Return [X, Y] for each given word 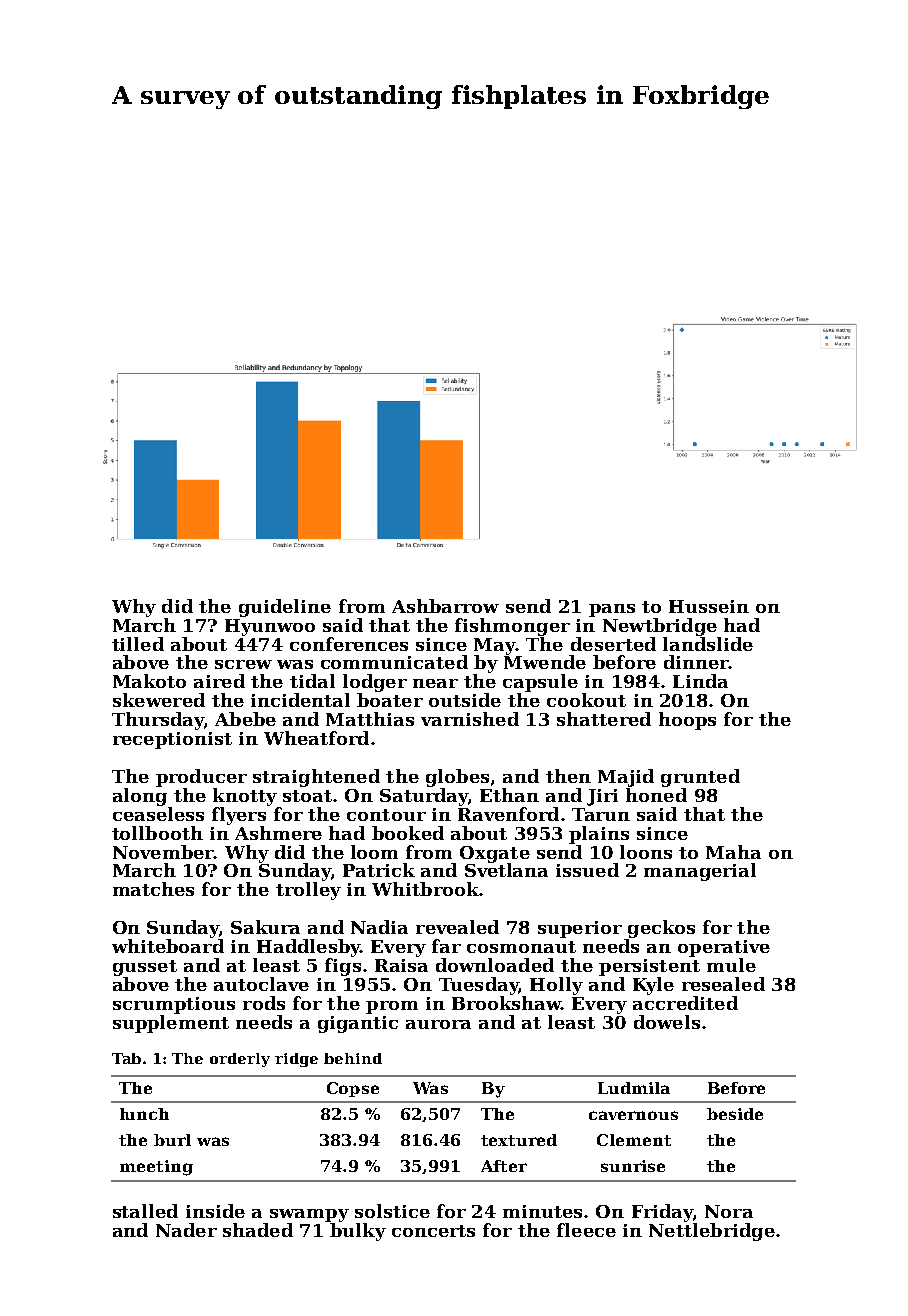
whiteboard [168, 946]
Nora [729, 1211]
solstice [392, 1211]
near [435, 683]
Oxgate [495, 854]
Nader [186, 1230]
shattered [604, 719]
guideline [285, 608]
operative [724, 948]
